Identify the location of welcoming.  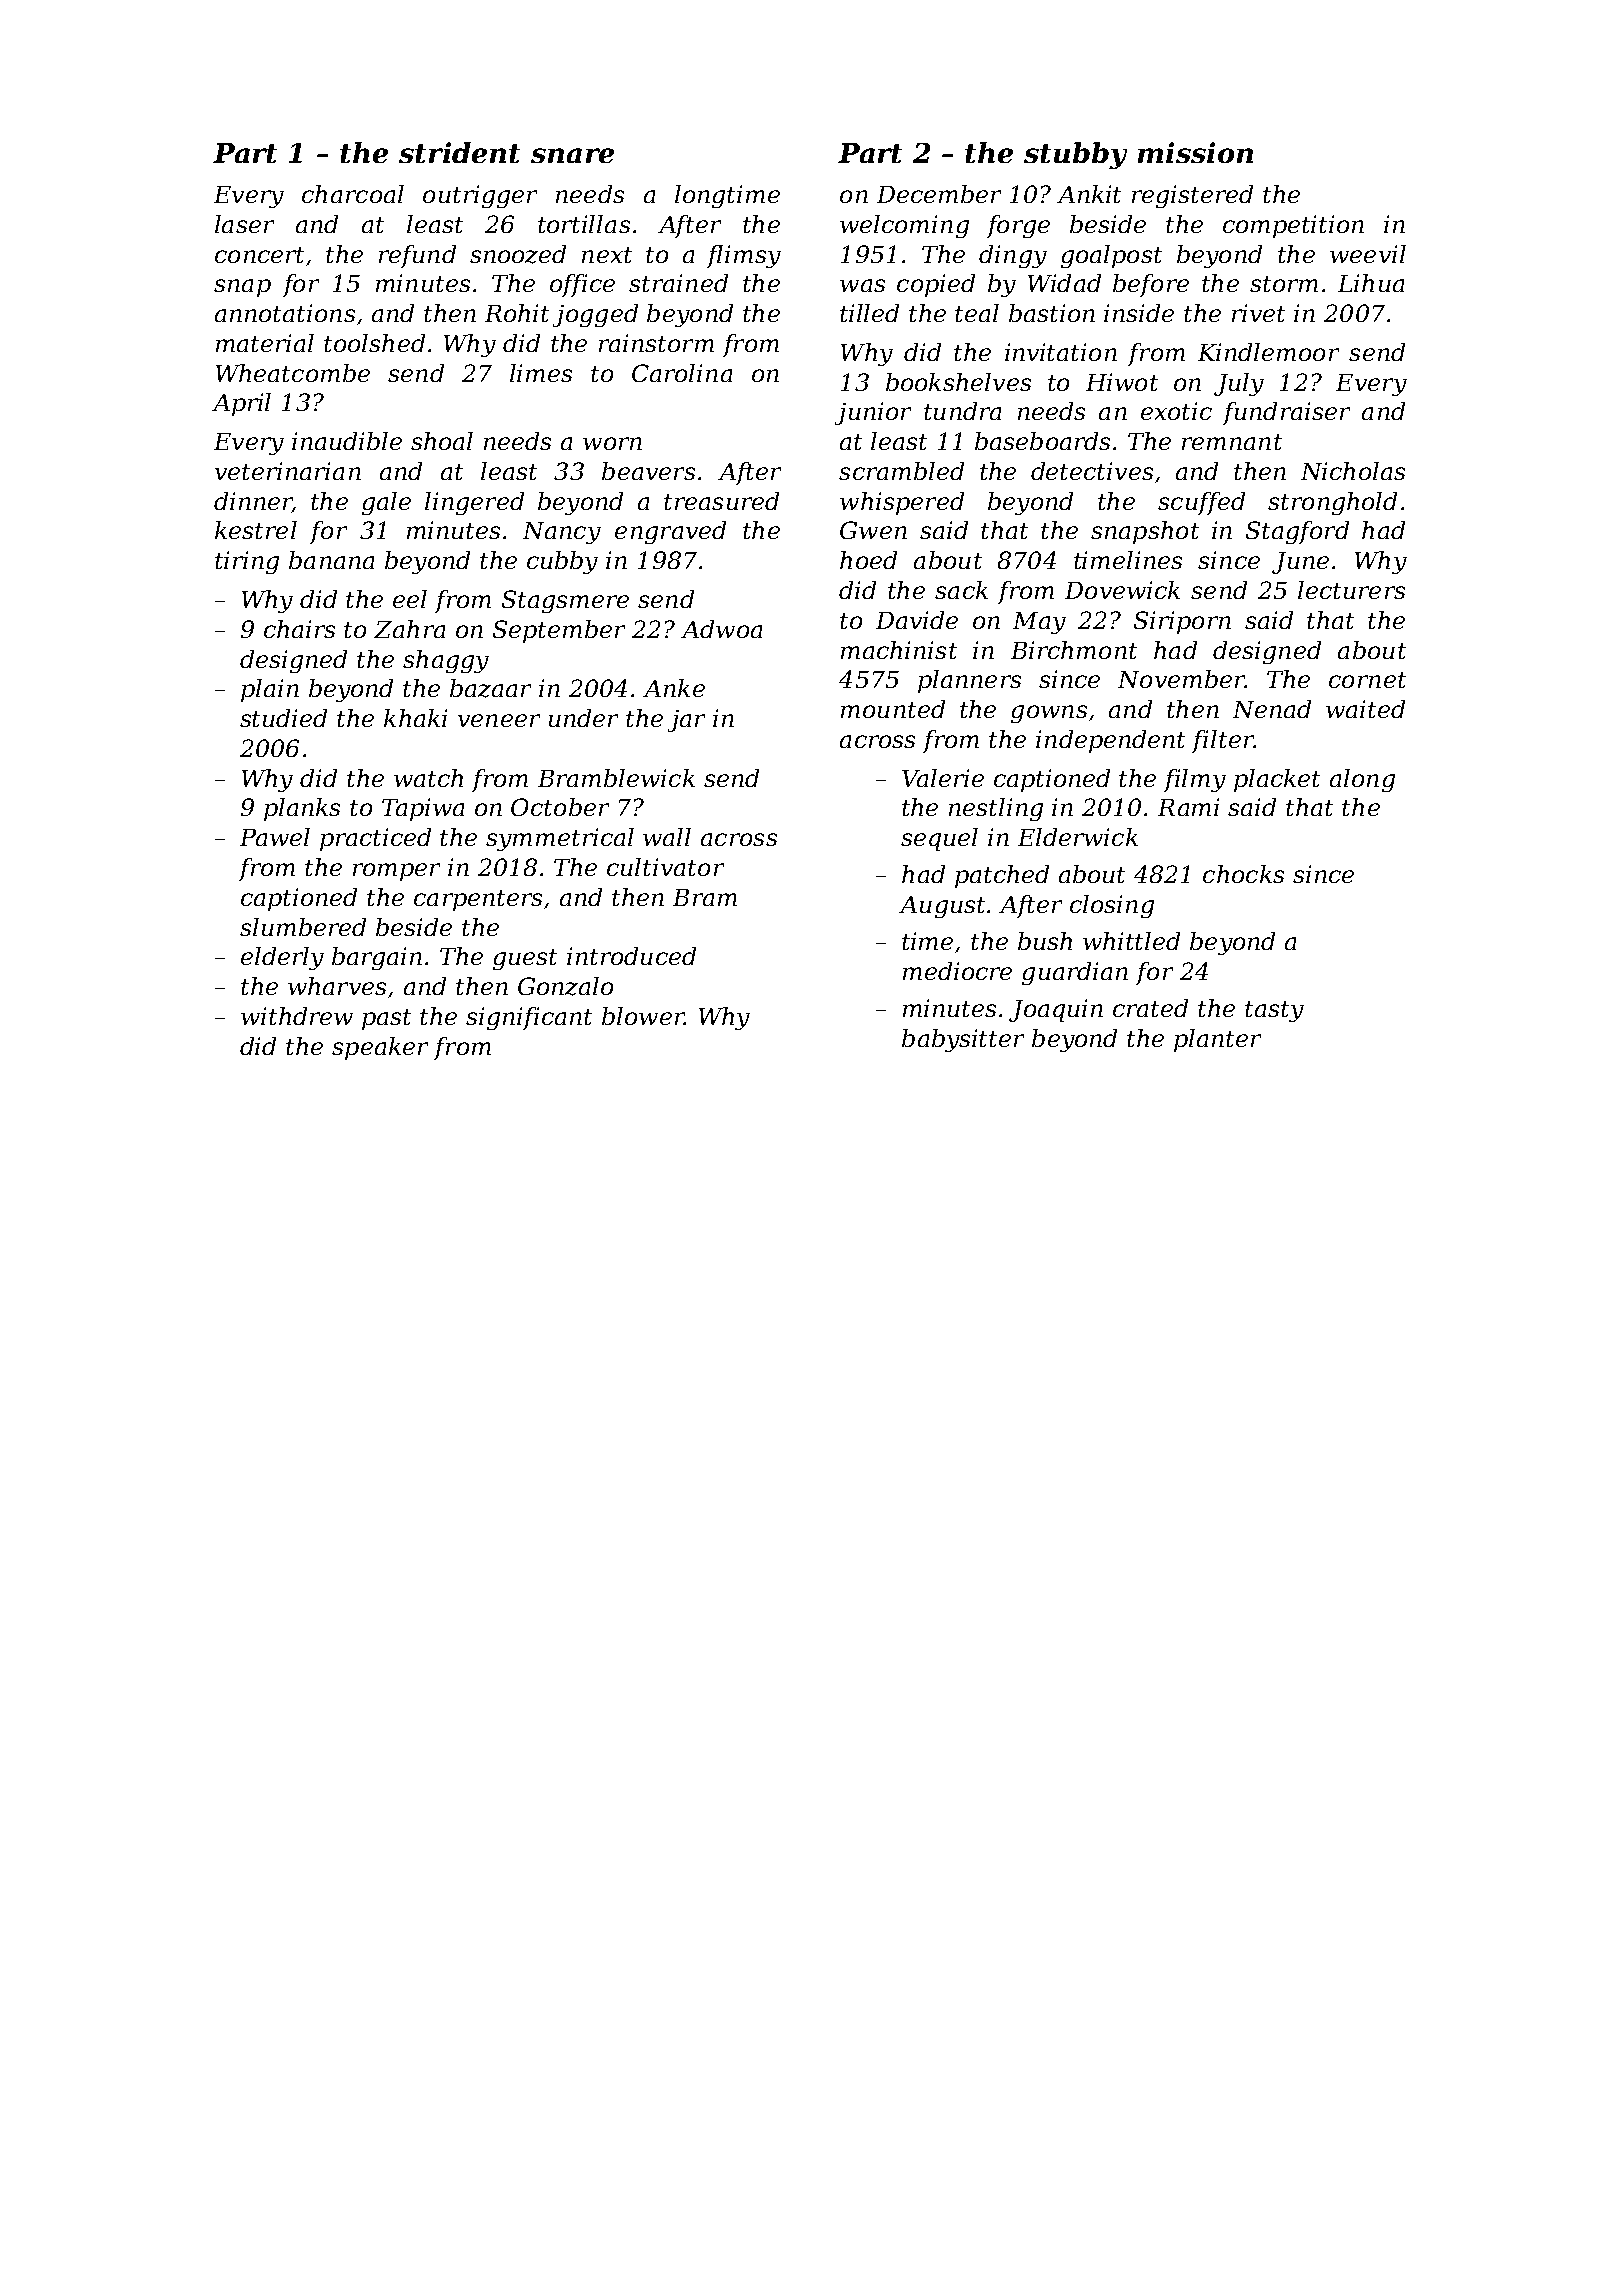
(904, 226).
